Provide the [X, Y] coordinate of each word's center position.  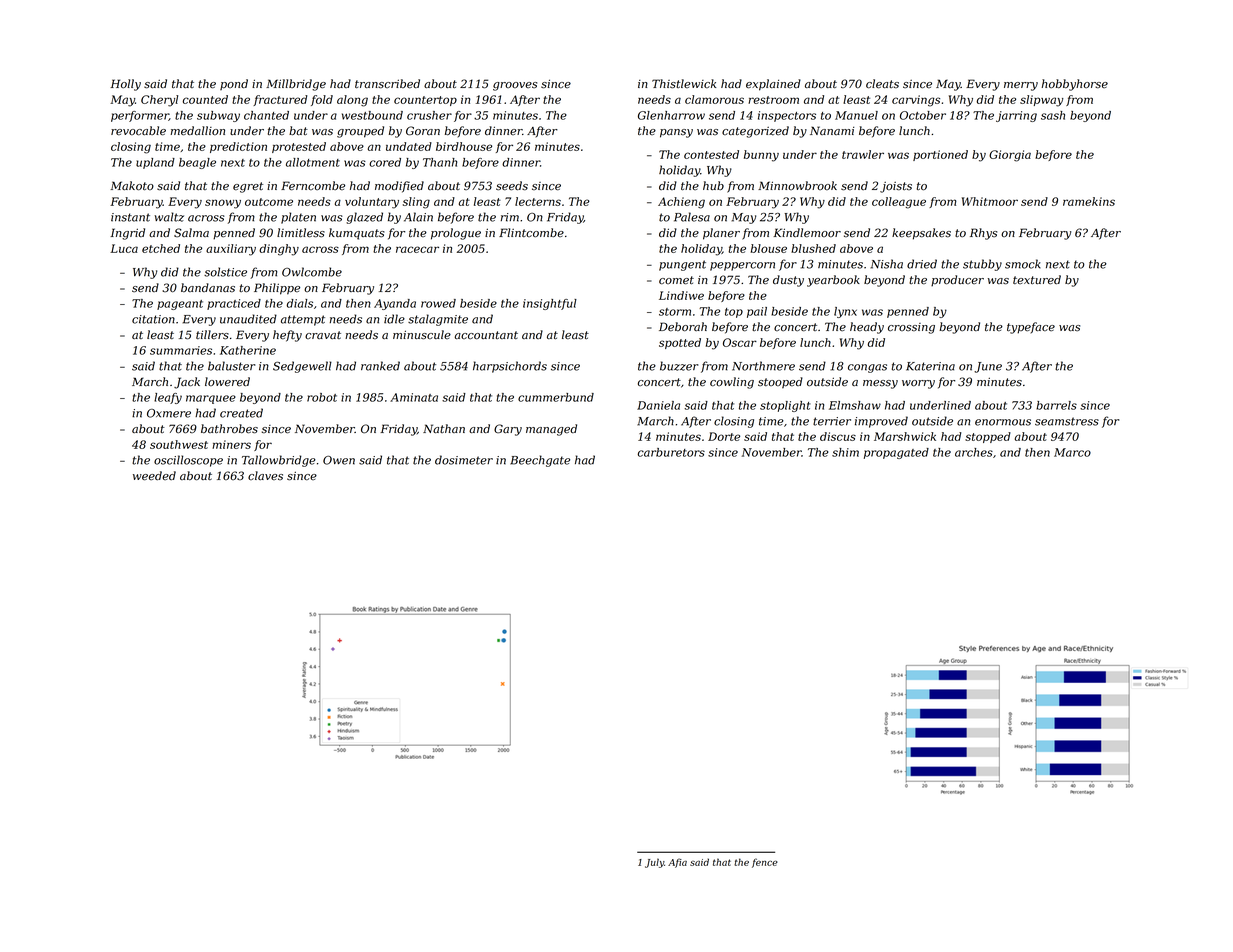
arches [974, 452]
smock [1023, 264]
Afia [677, 863]
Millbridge [296, 85]
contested [711, 154]
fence [765, 863]
